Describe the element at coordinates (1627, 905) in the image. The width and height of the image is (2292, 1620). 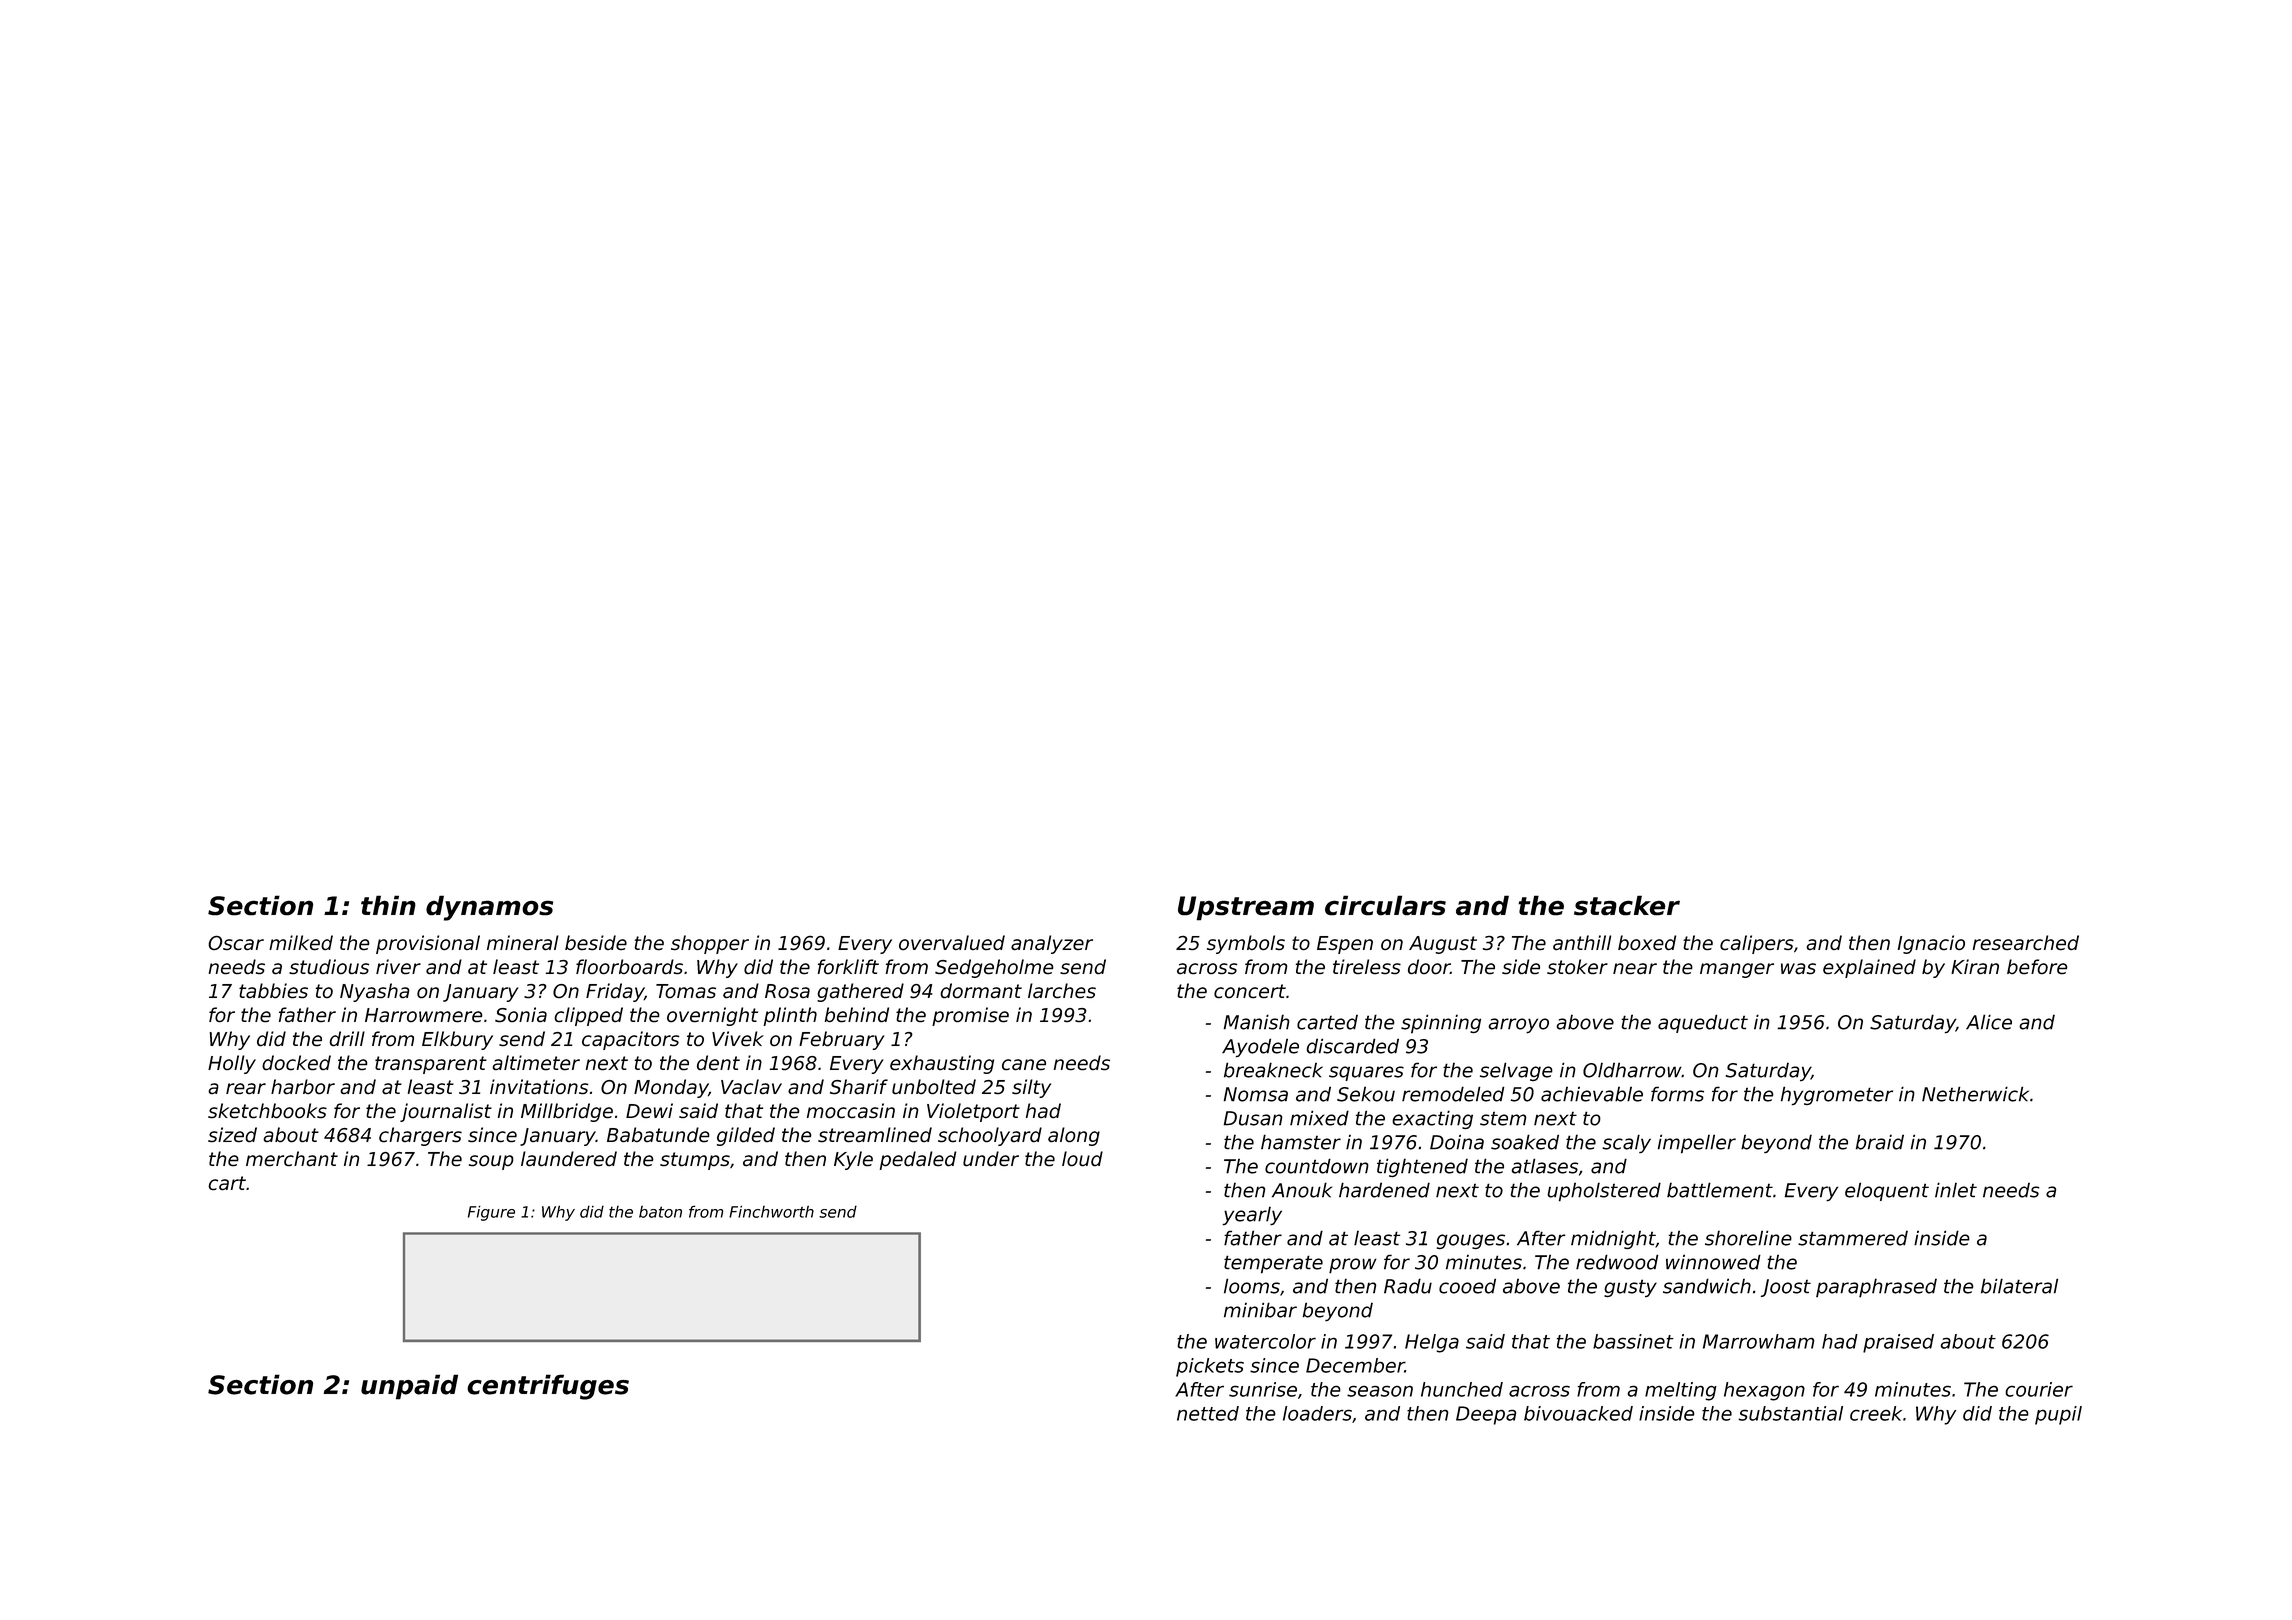
I see `stacker` at that location.
